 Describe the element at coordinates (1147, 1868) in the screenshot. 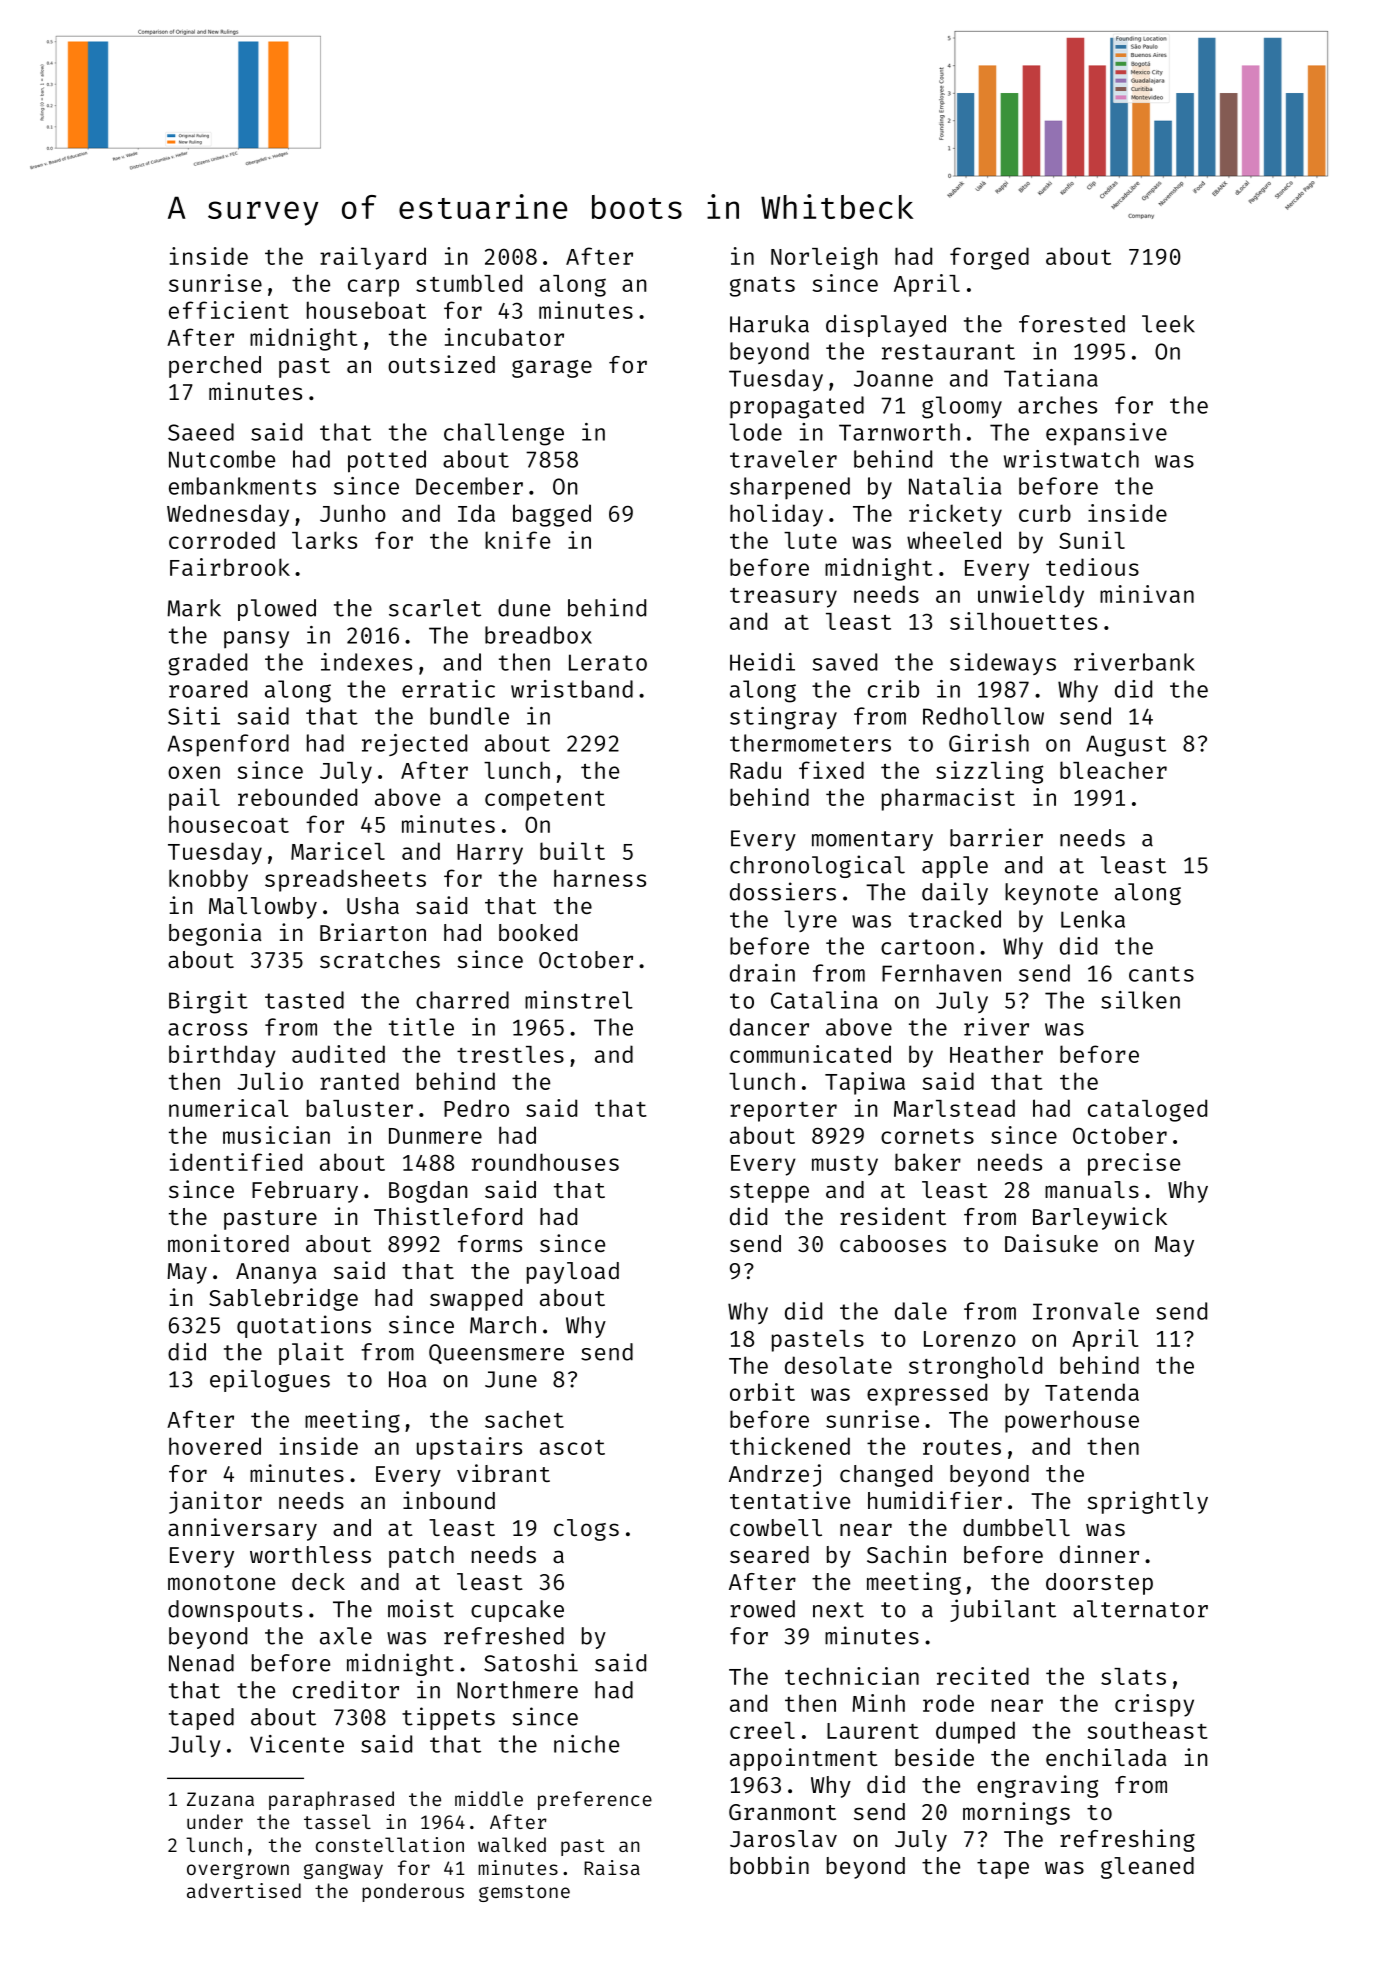

I see `gleaned` at that location.
